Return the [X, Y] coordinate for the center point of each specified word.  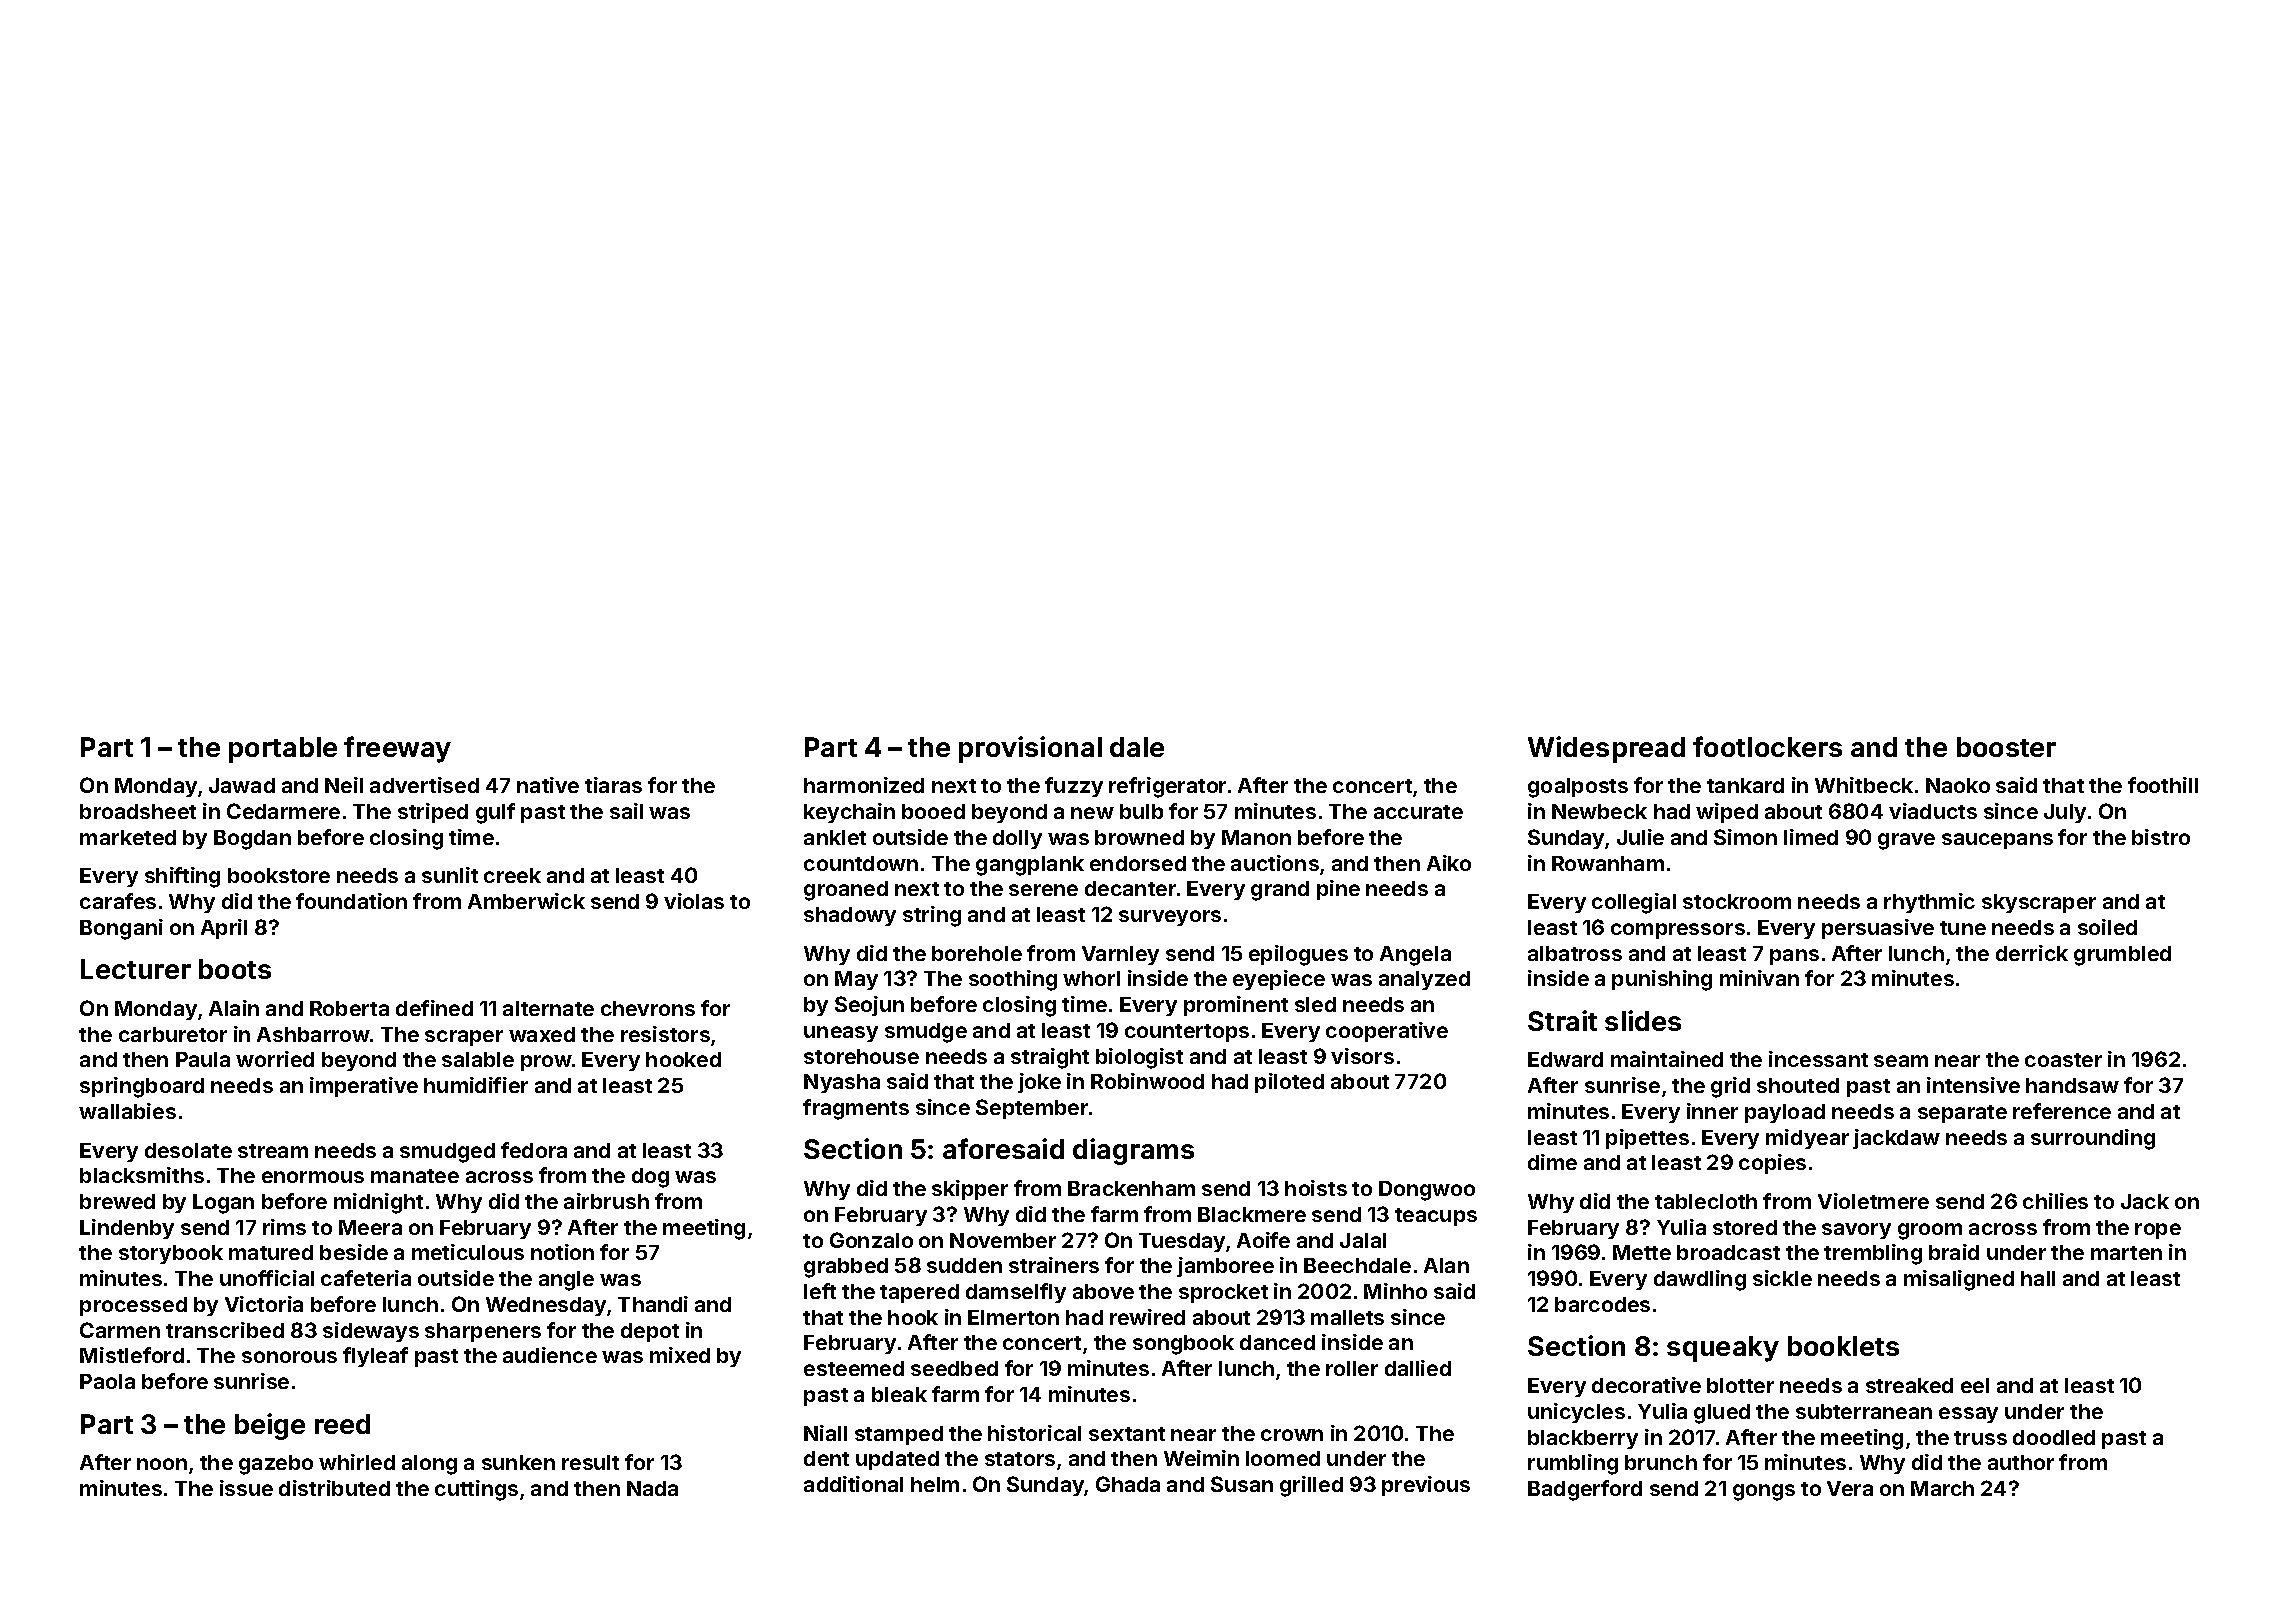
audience [550, 1355]
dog [650, 1178]
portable [283, 750]
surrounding [2093, 1139]
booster [2006, 747]
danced [1277, 1342]
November [1003, 1240]
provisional [1030, 749]
